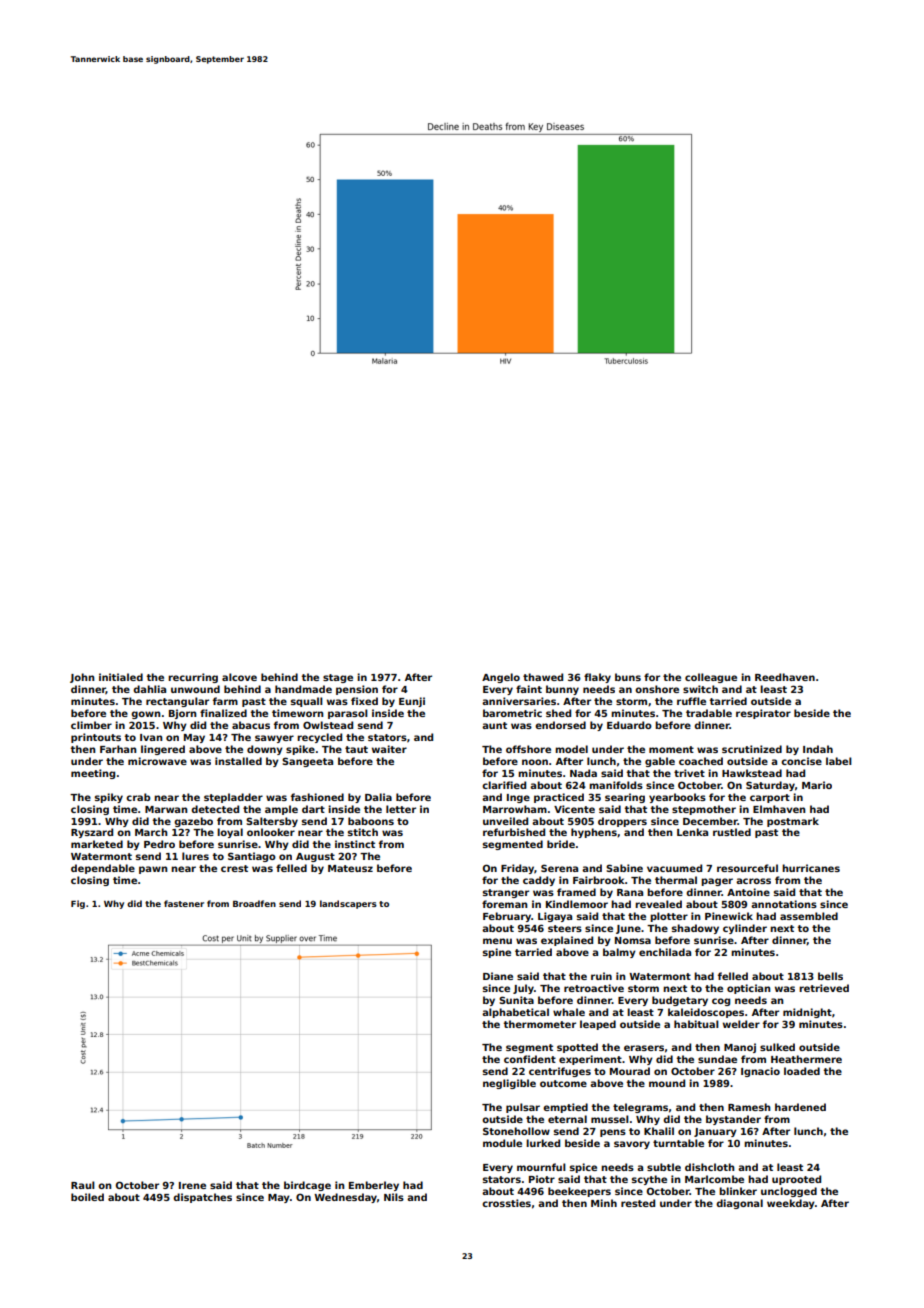 The height and width of the page is (1308, 924). What do you see at coordinates (498, 976) in the page?
I see `Diane` at bounding box center [498, 976].
